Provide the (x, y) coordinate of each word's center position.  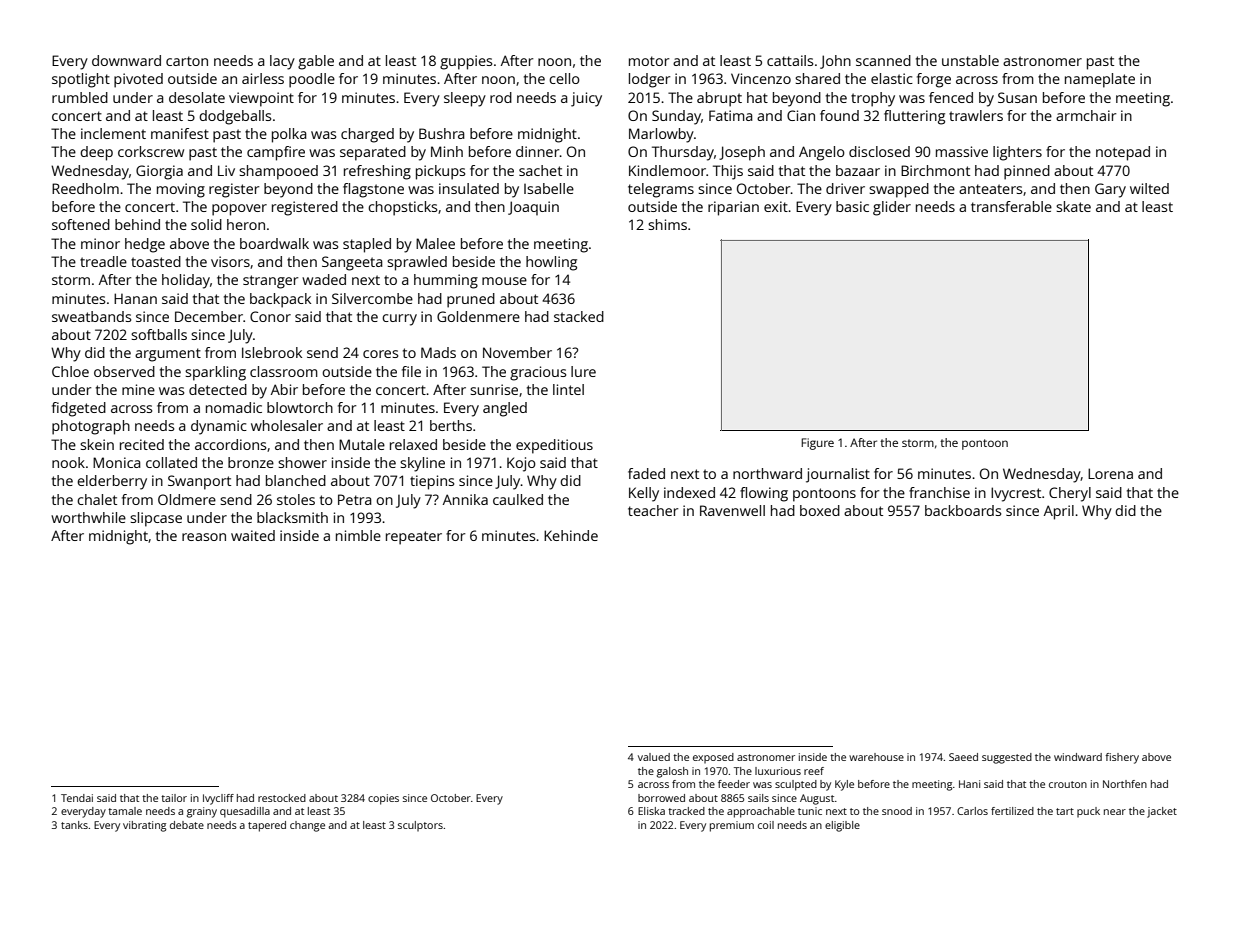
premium (732, 826)
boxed (820, 510)
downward (126, 60)
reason (204, 537)
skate (1073, 206)
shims (667, 224)
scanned (883, 60)
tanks (74, 825)
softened (81, 224)
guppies (466, 62)
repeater (414, 538)
